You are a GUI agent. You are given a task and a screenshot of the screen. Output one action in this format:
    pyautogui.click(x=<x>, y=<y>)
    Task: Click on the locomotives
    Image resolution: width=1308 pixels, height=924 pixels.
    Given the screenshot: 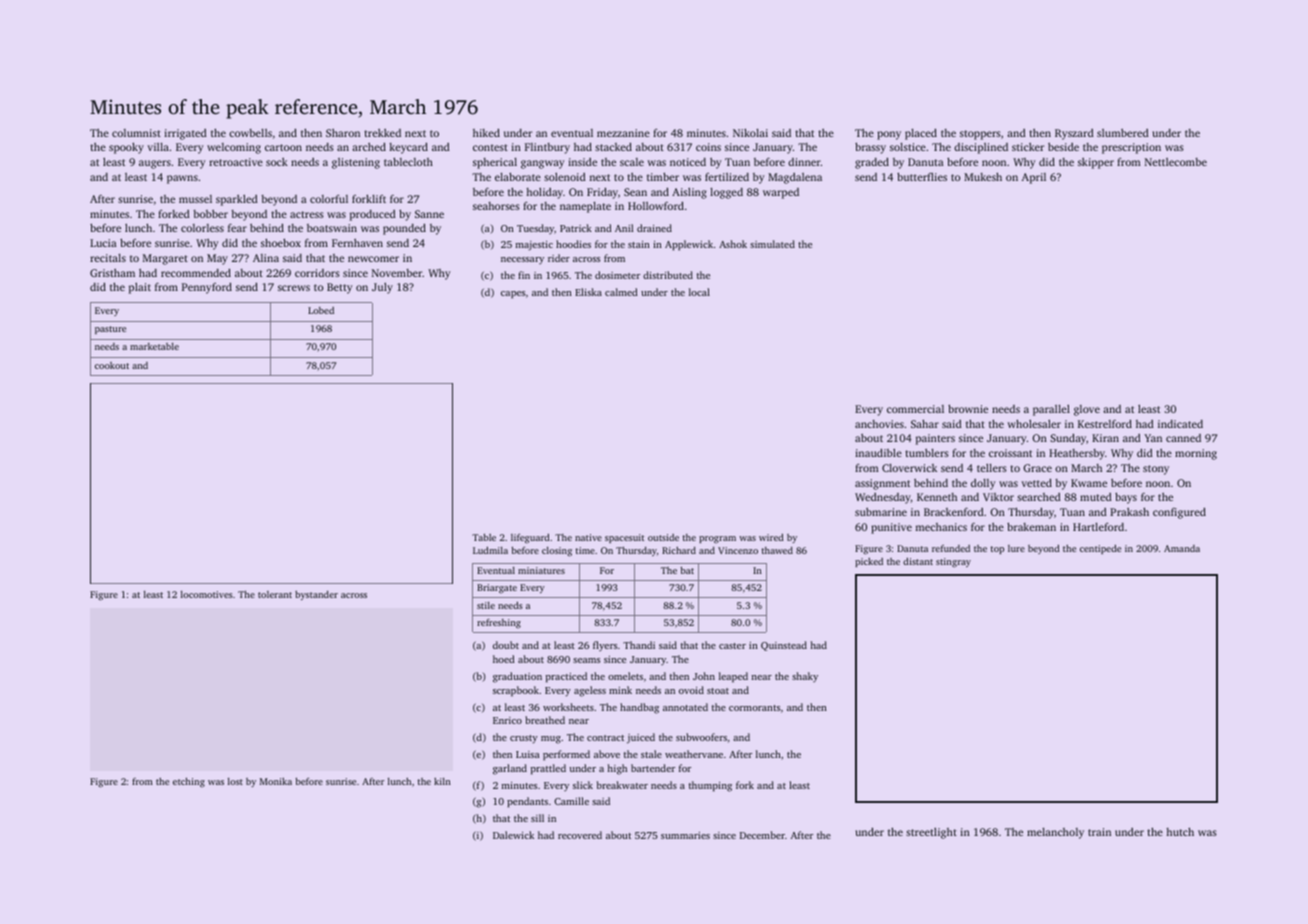 What is the action you would take?
    pyautogui.click(x=207, y=594)
